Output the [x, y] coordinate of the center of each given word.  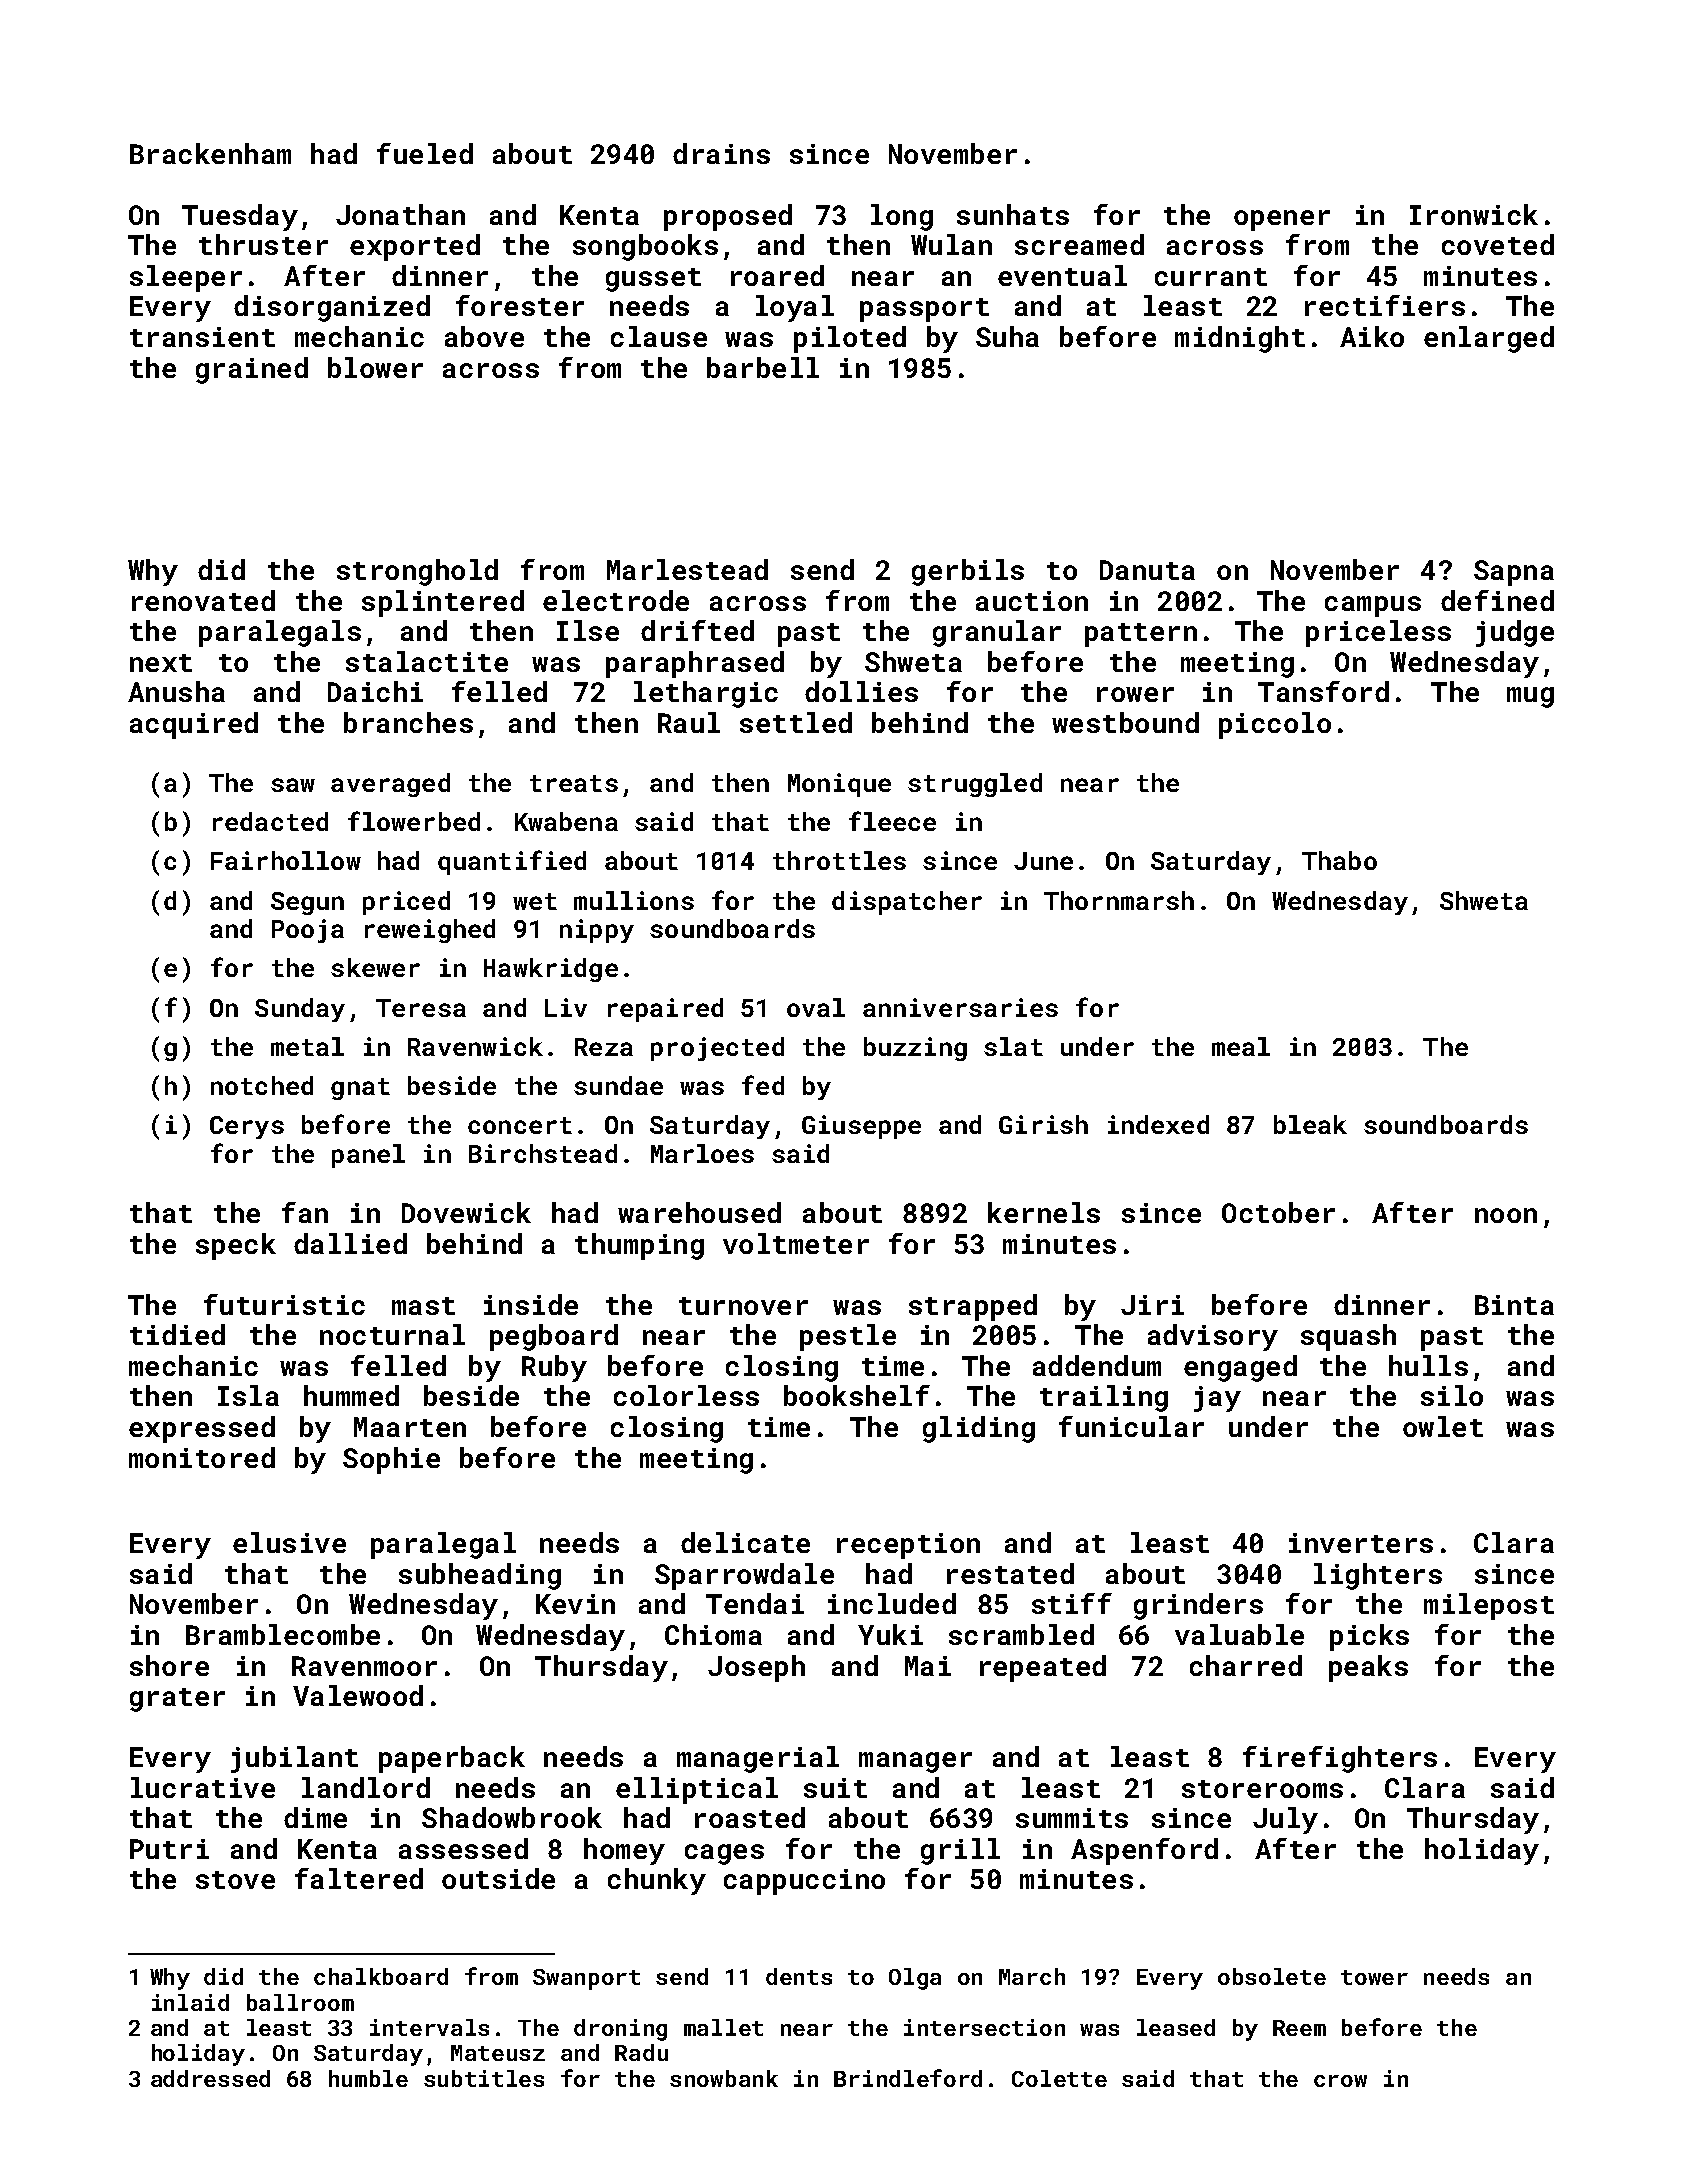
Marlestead [687, 569]
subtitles [484, 2078]
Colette [1059, 2078]
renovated [203, 600]
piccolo [1275, 725]
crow [1340, 2081]
